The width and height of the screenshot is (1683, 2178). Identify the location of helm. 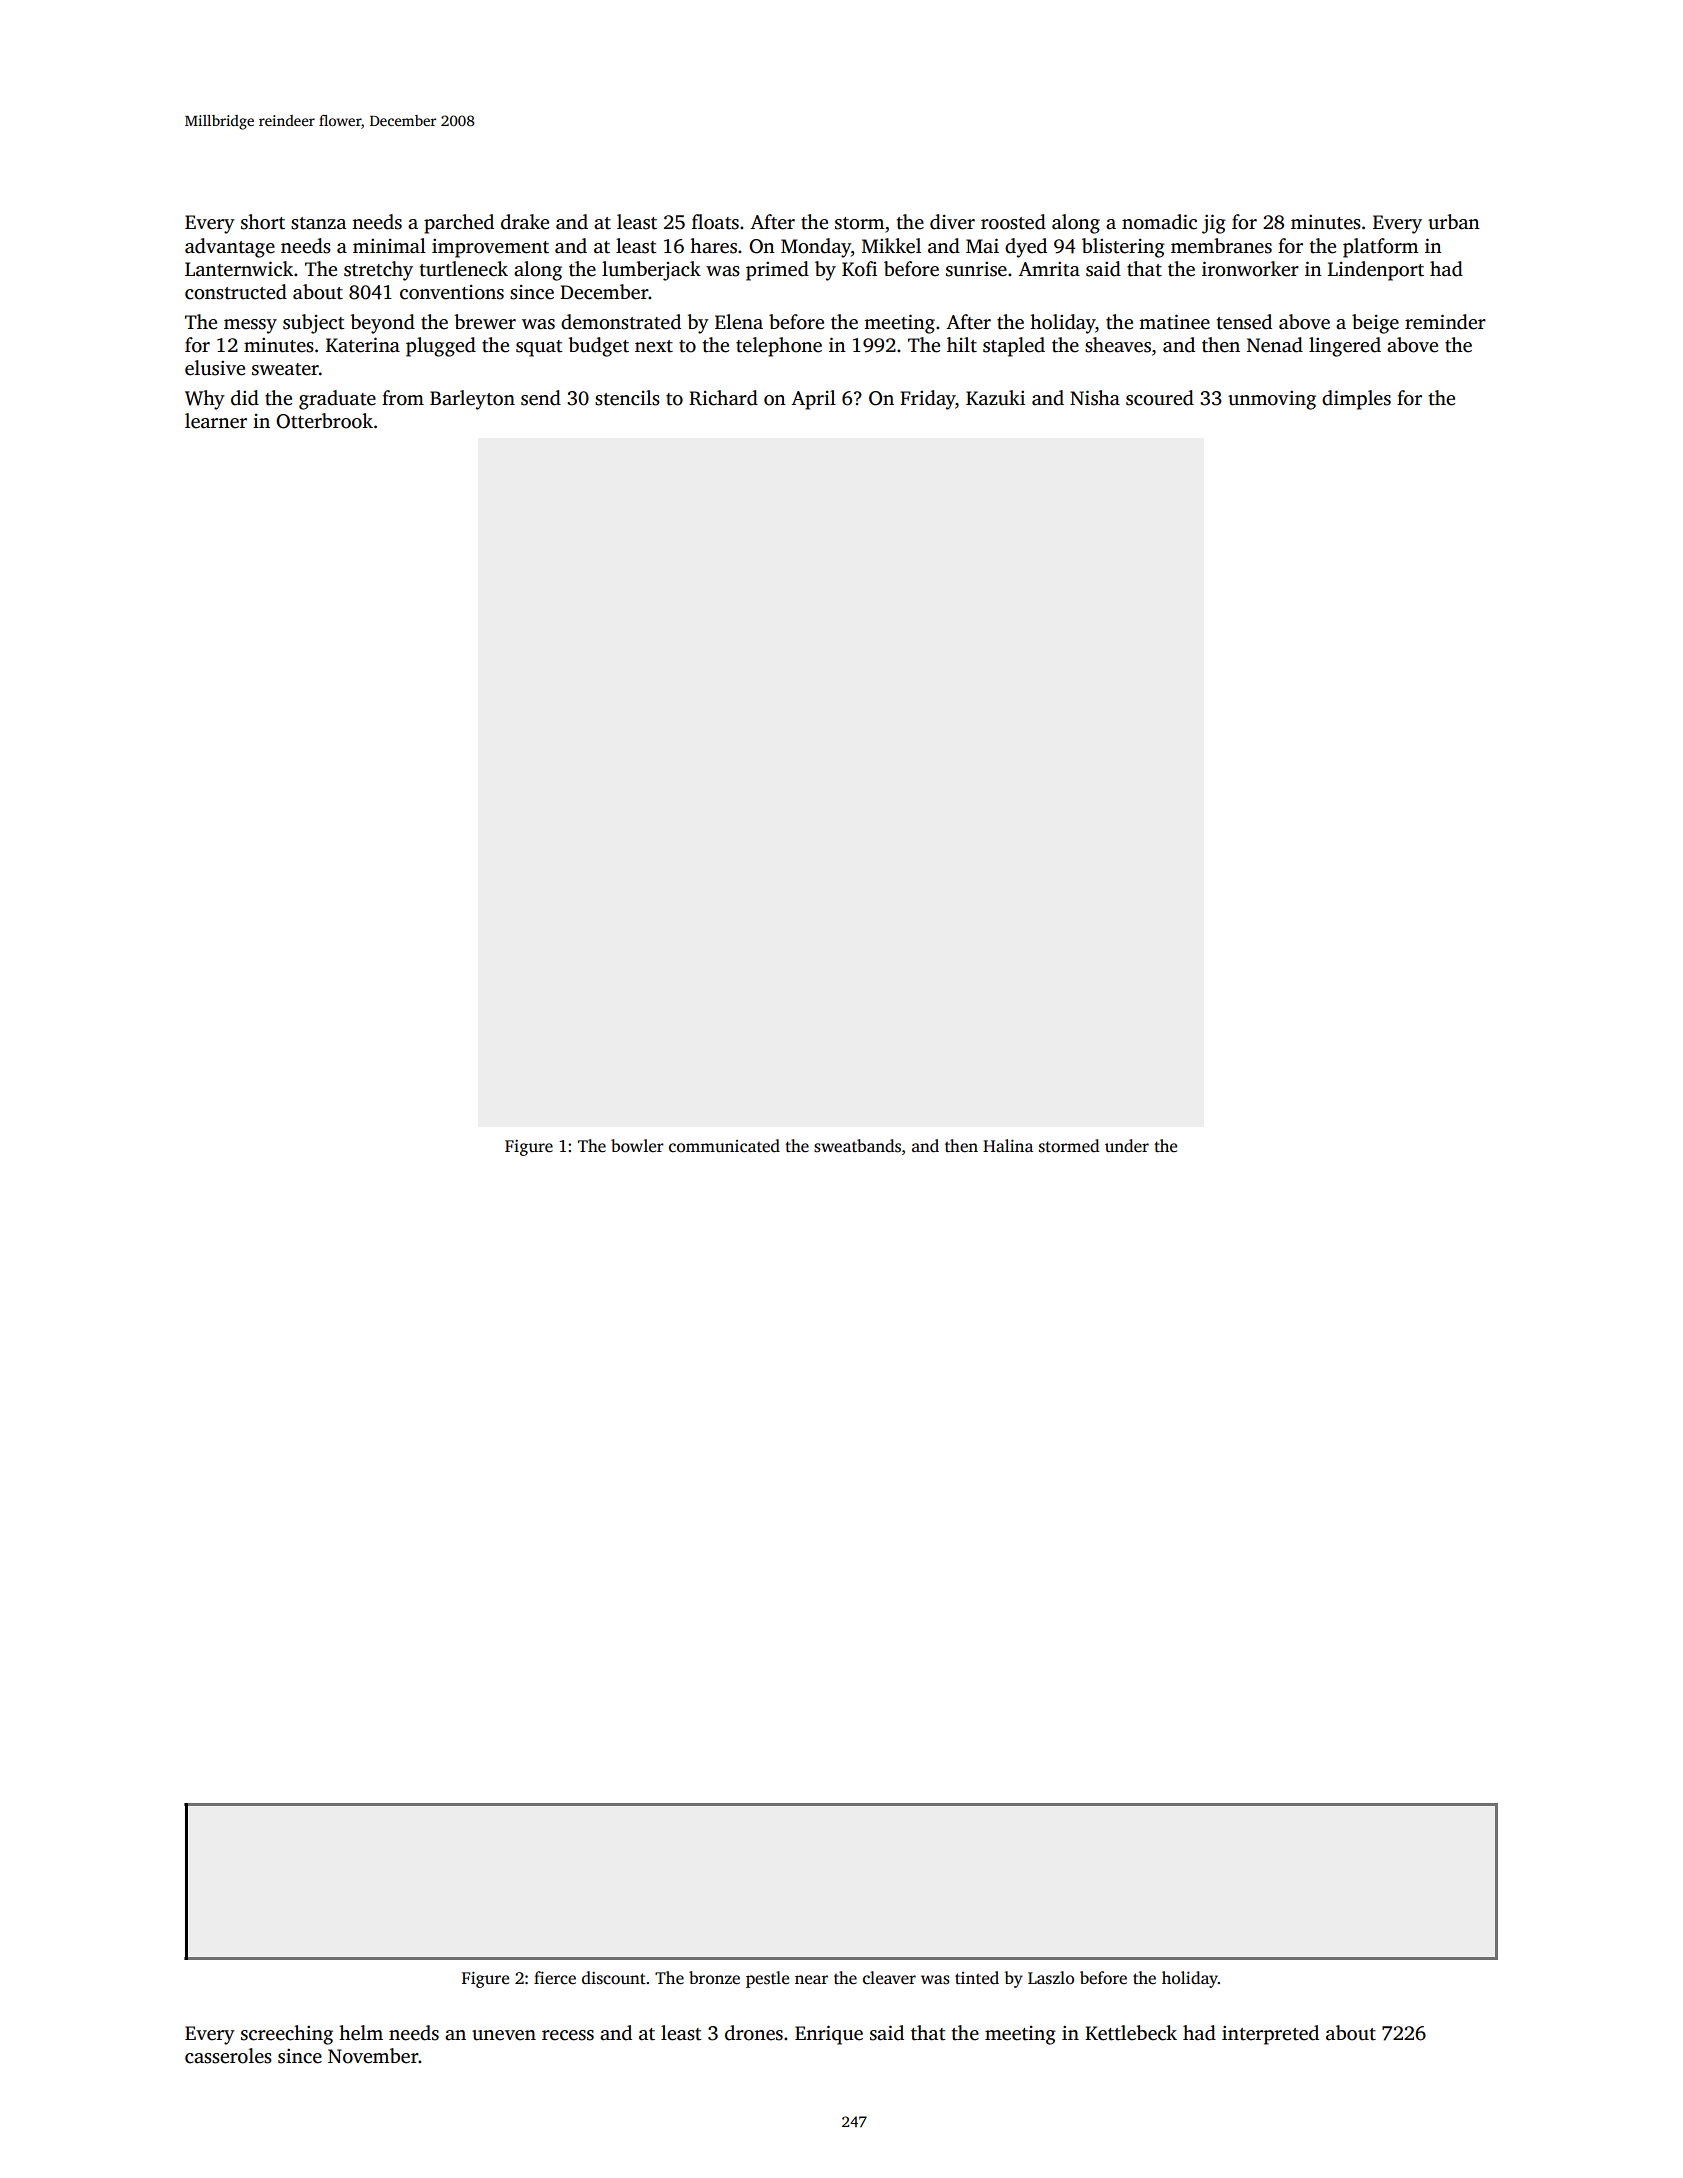
(361, 2033).
